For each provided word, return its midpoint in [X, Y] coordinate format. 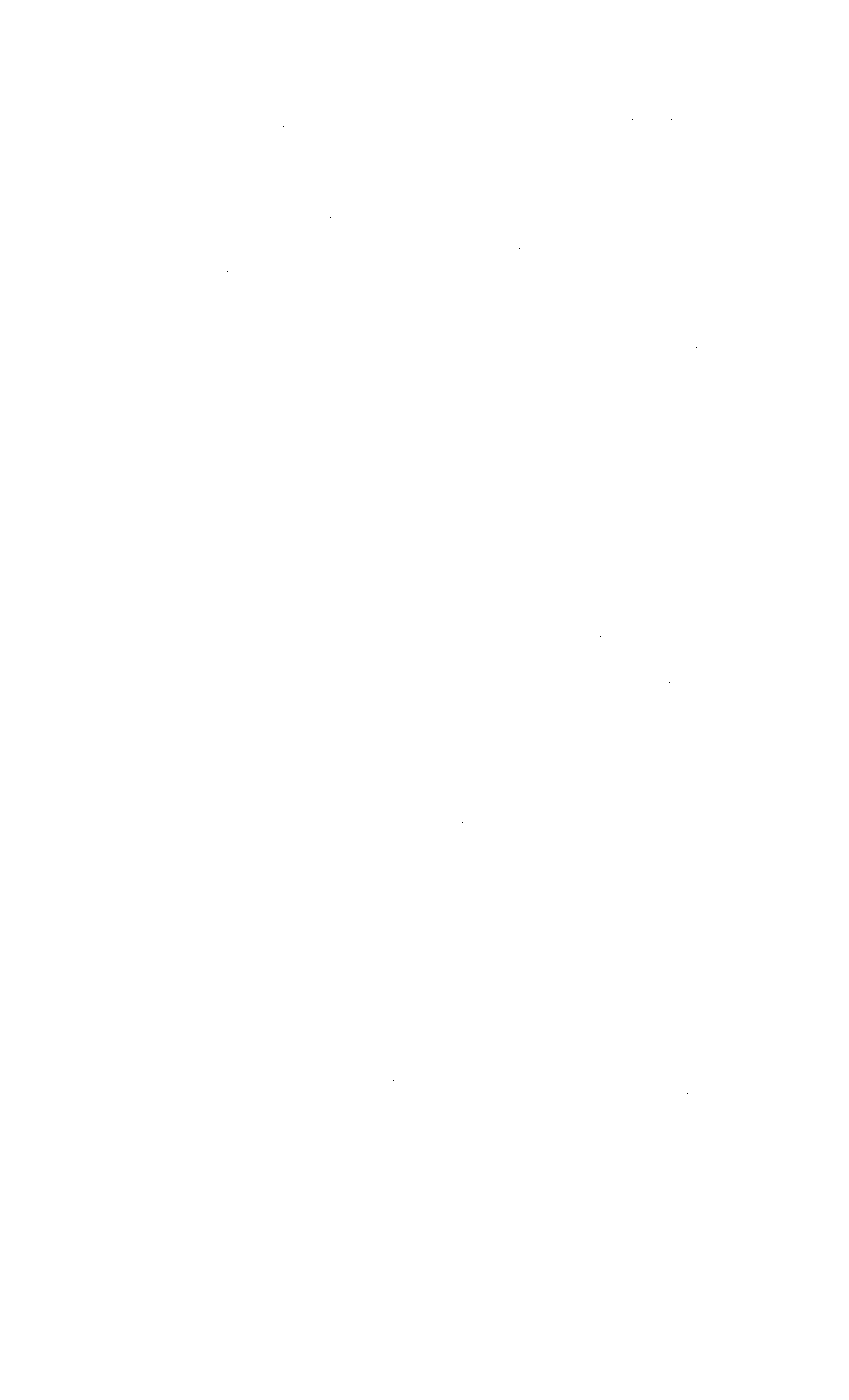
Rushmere [183, 159]
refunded [84, 1312]
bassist [693, 1003]
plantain [764, 76]
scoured [403, 136]
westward [85, 836]
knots [436, 892]
